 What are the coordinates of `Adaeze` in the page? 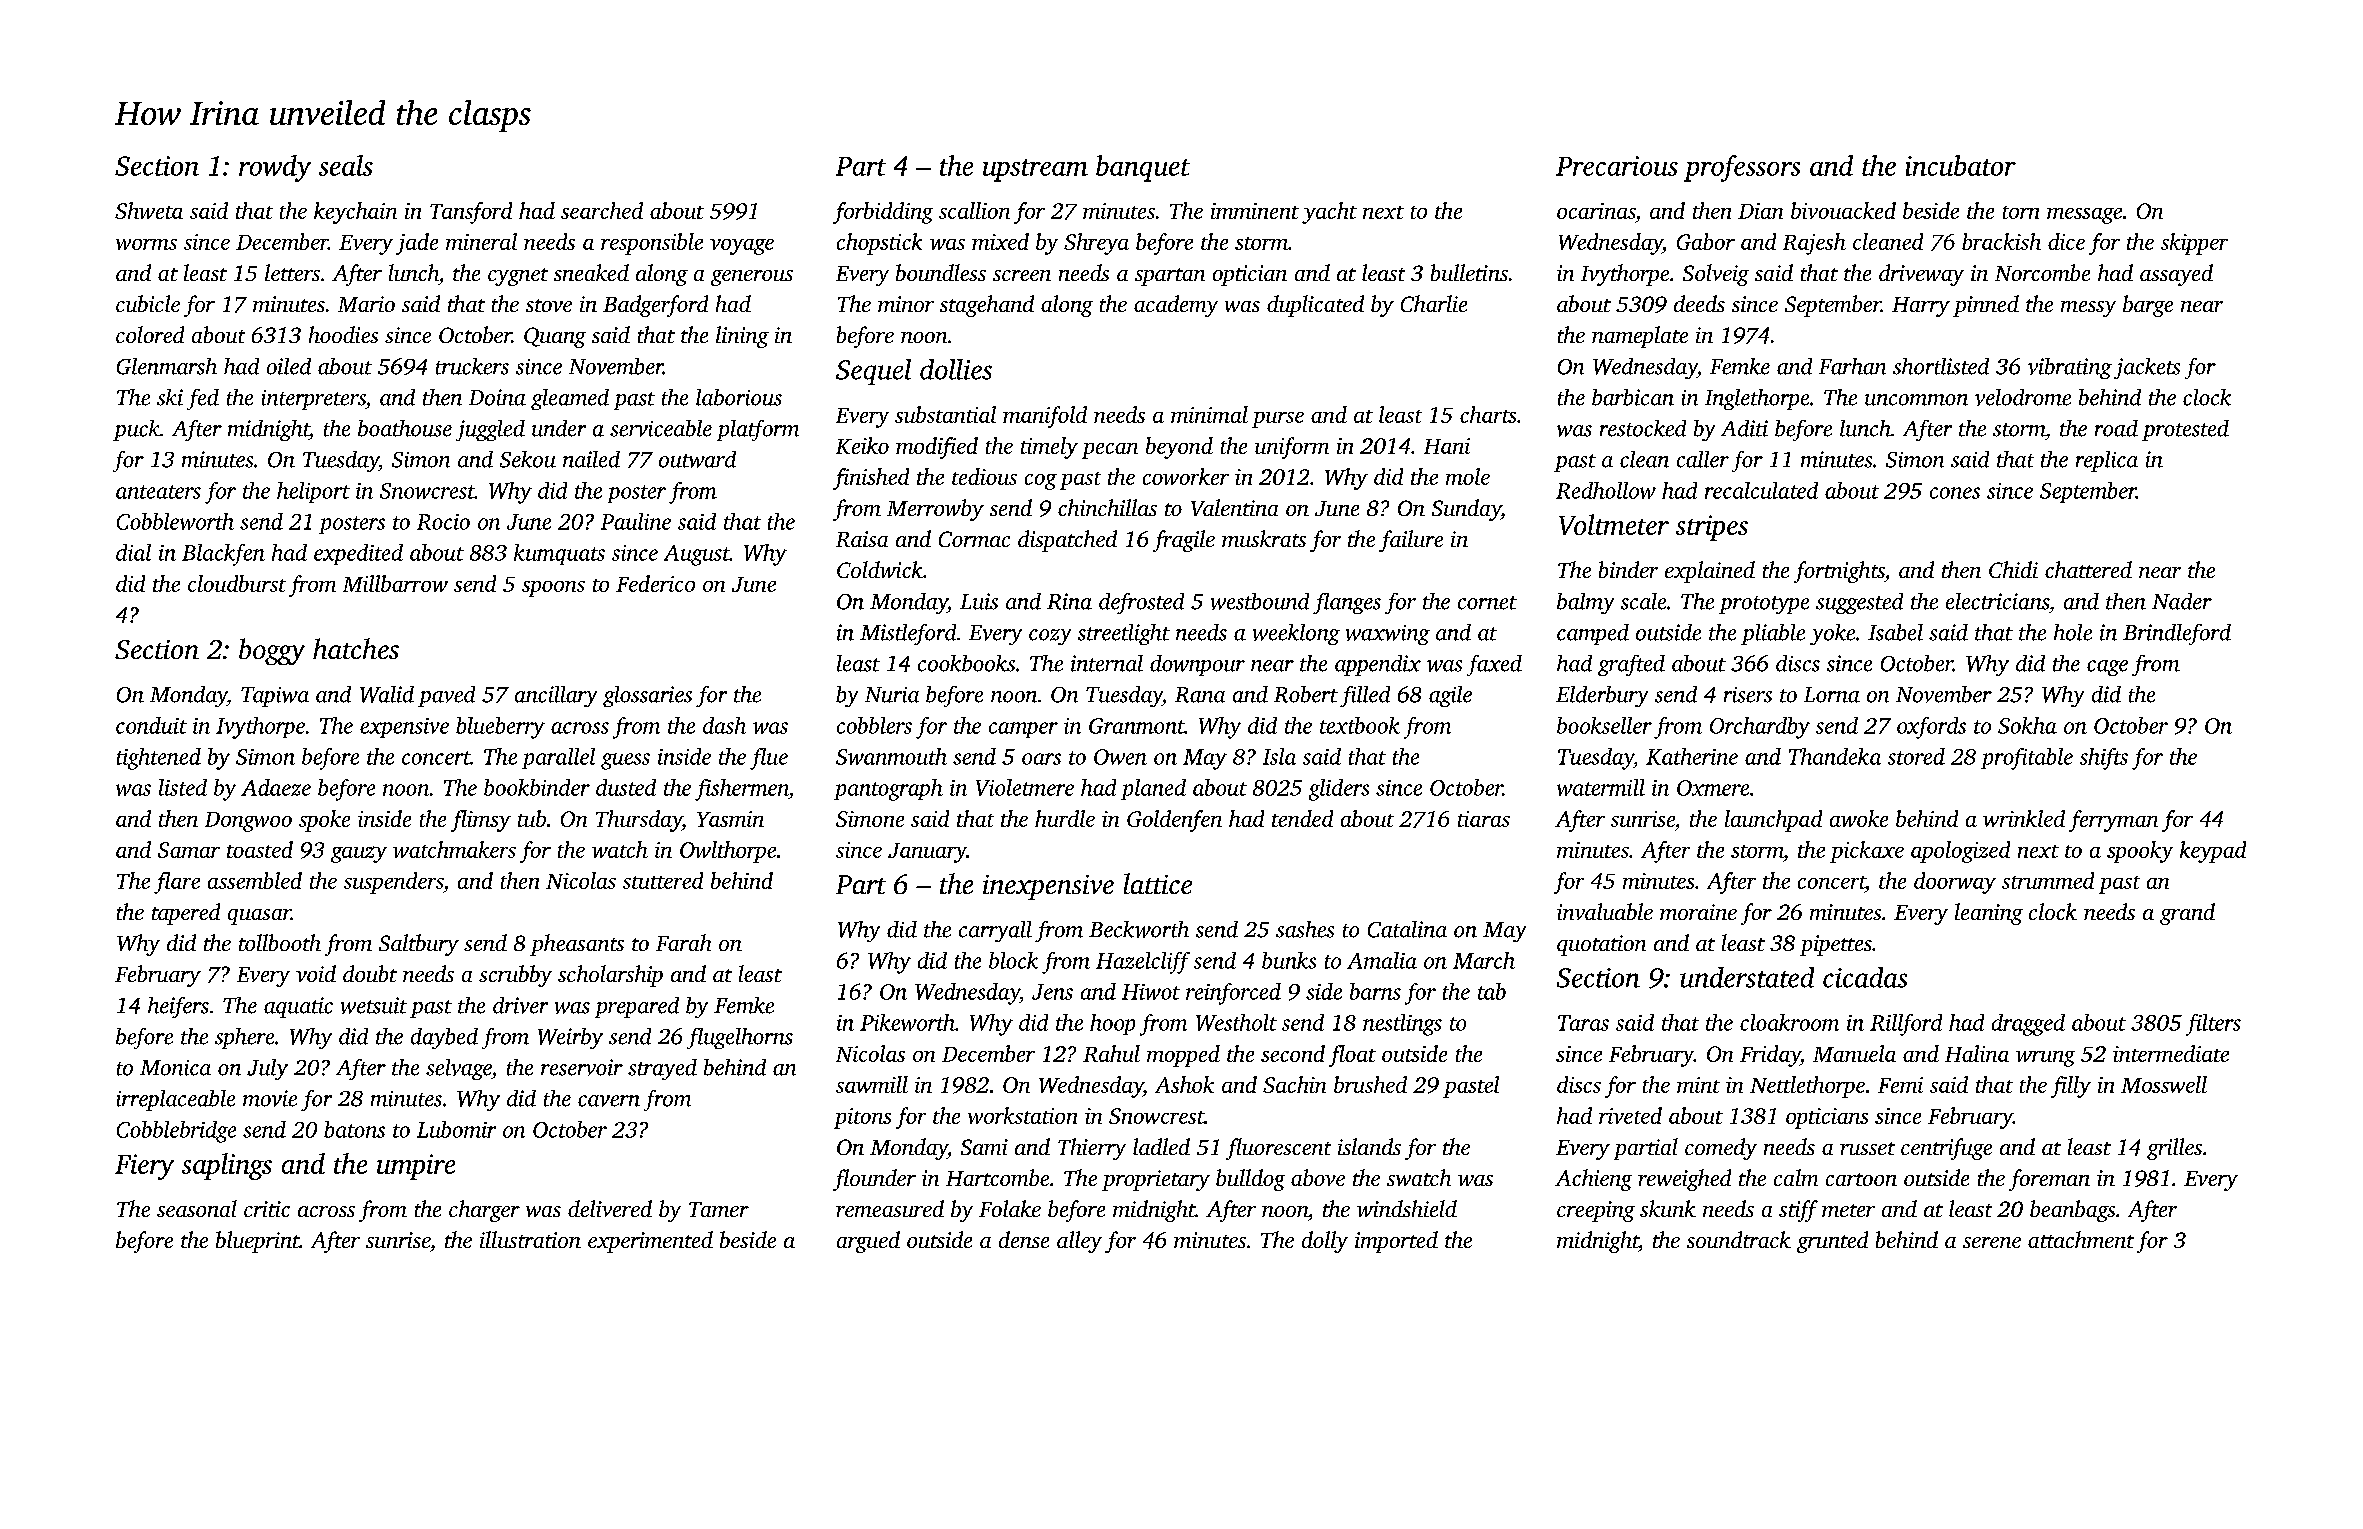 It's located at (276, 787).
